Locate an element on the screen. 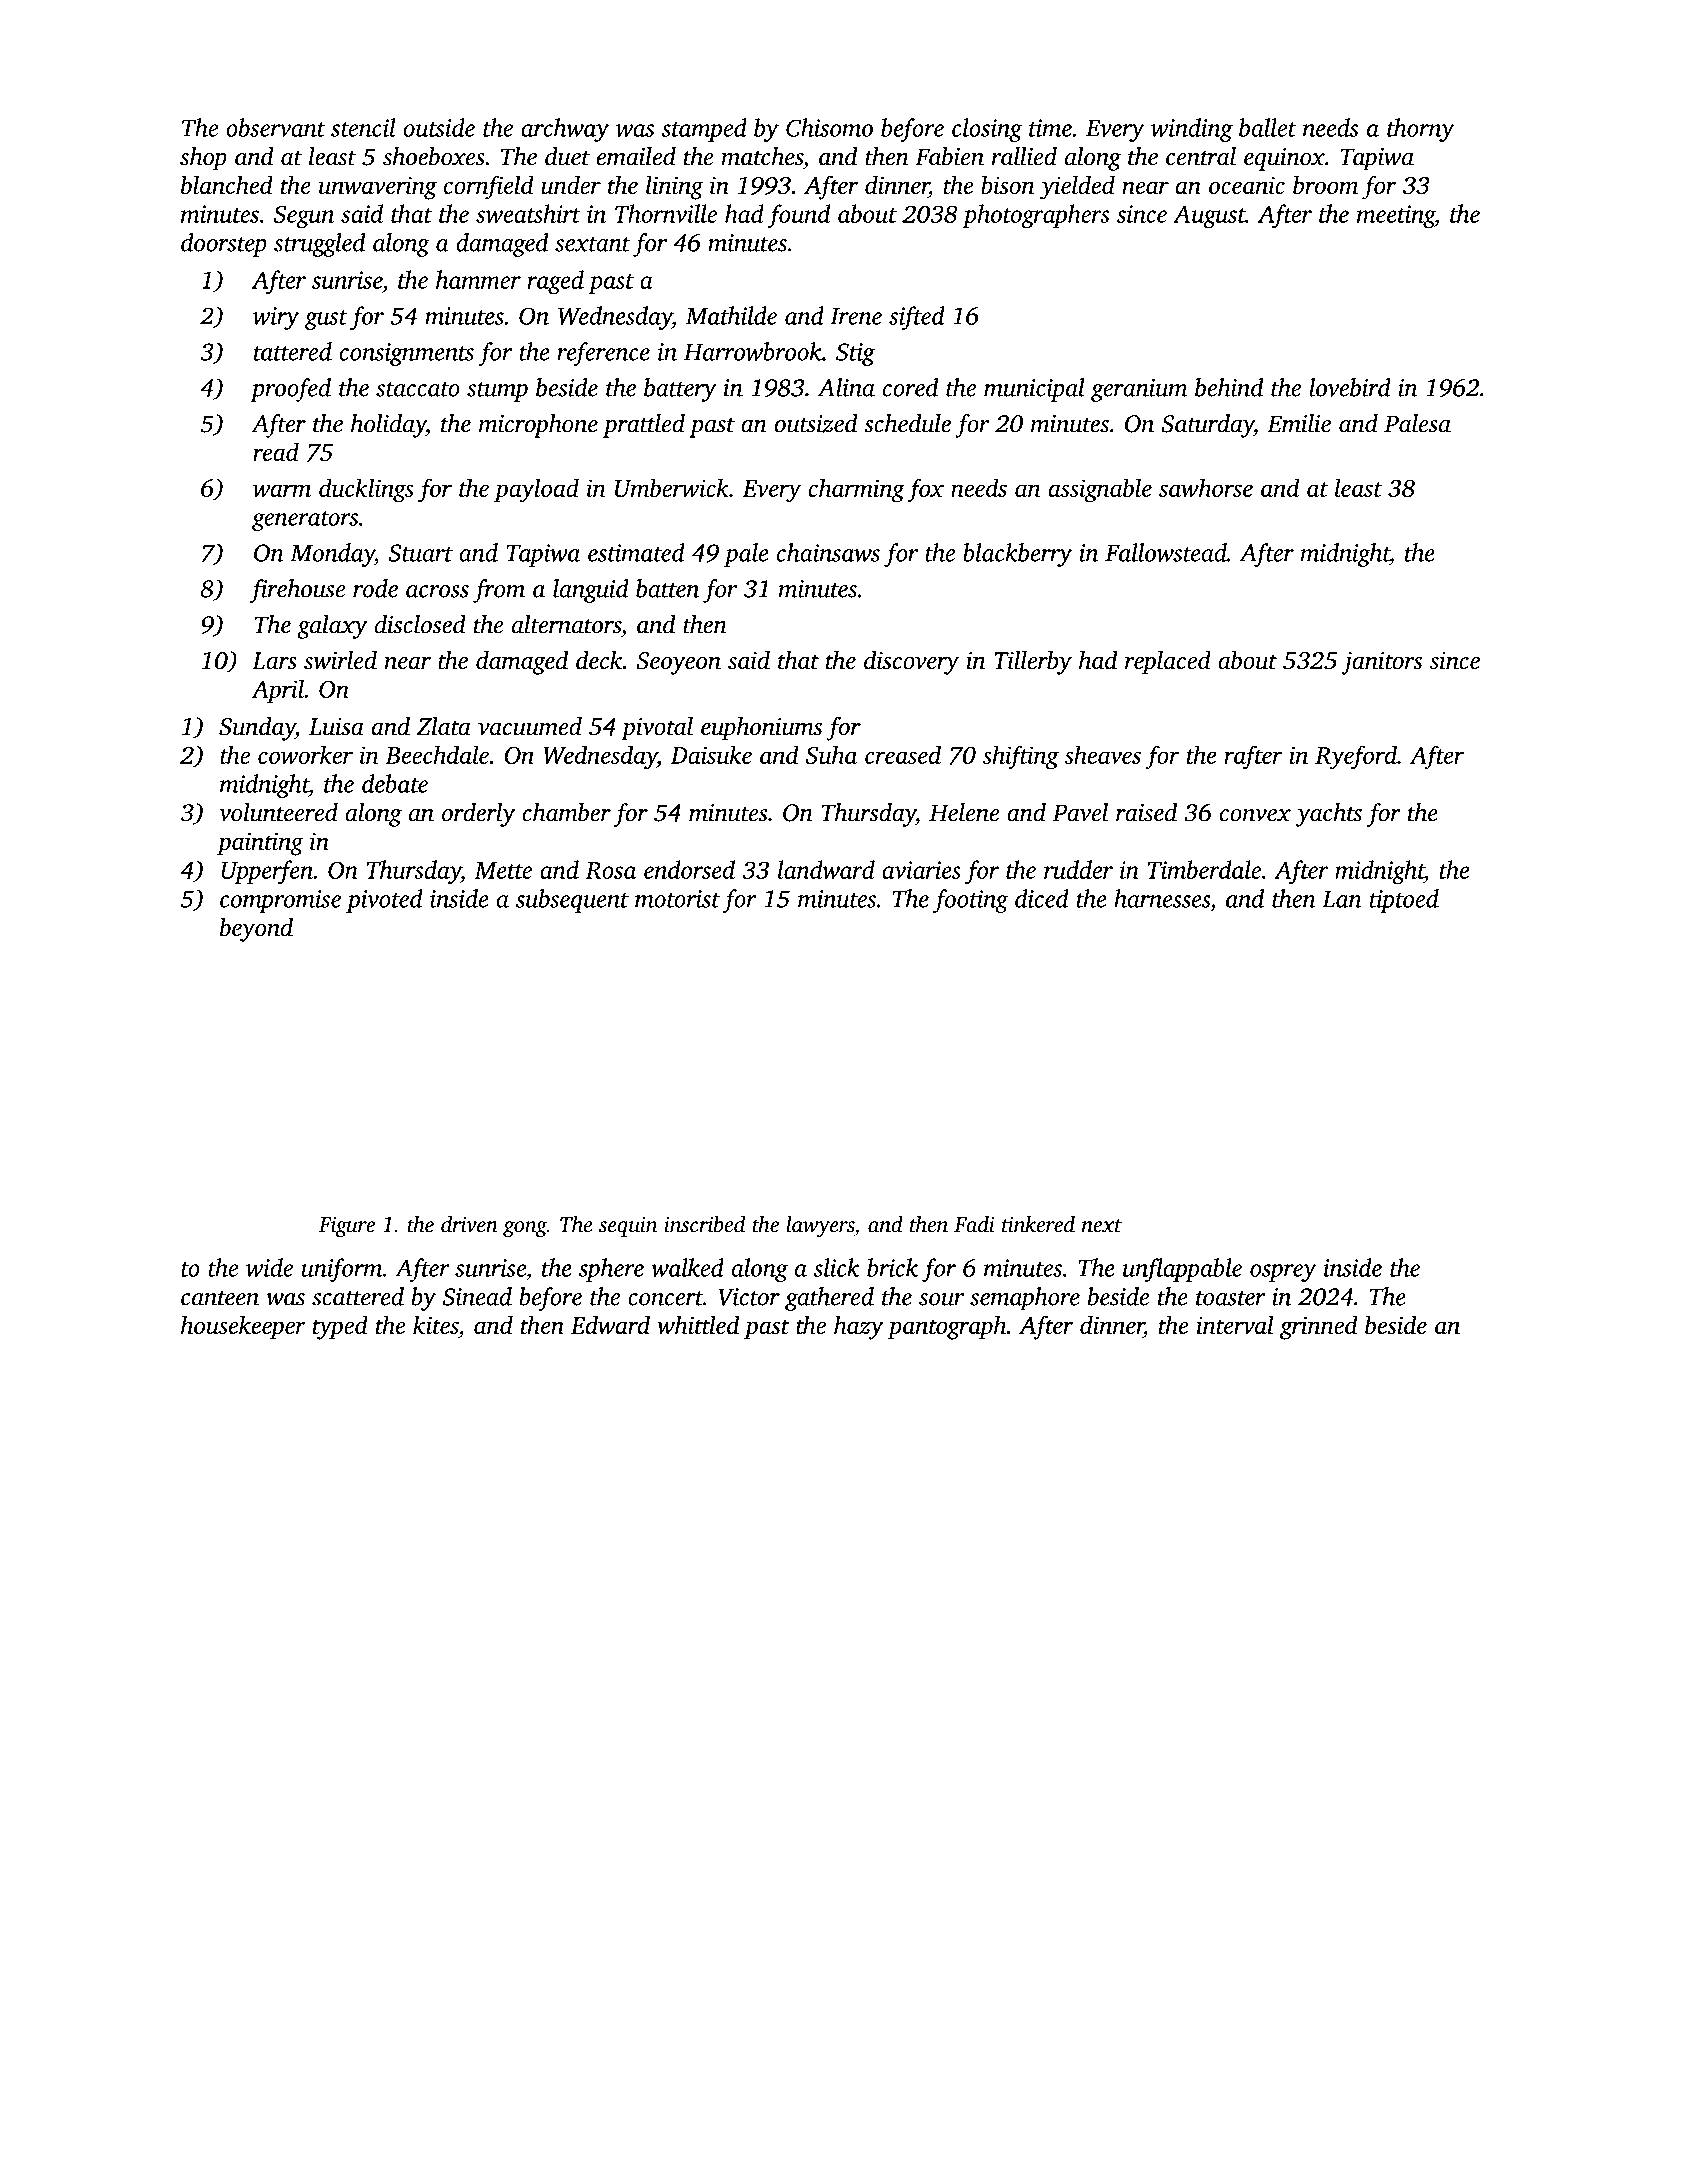 This screenshot has width=1683, height=2178. outside is located at coordinates (439, 127).
